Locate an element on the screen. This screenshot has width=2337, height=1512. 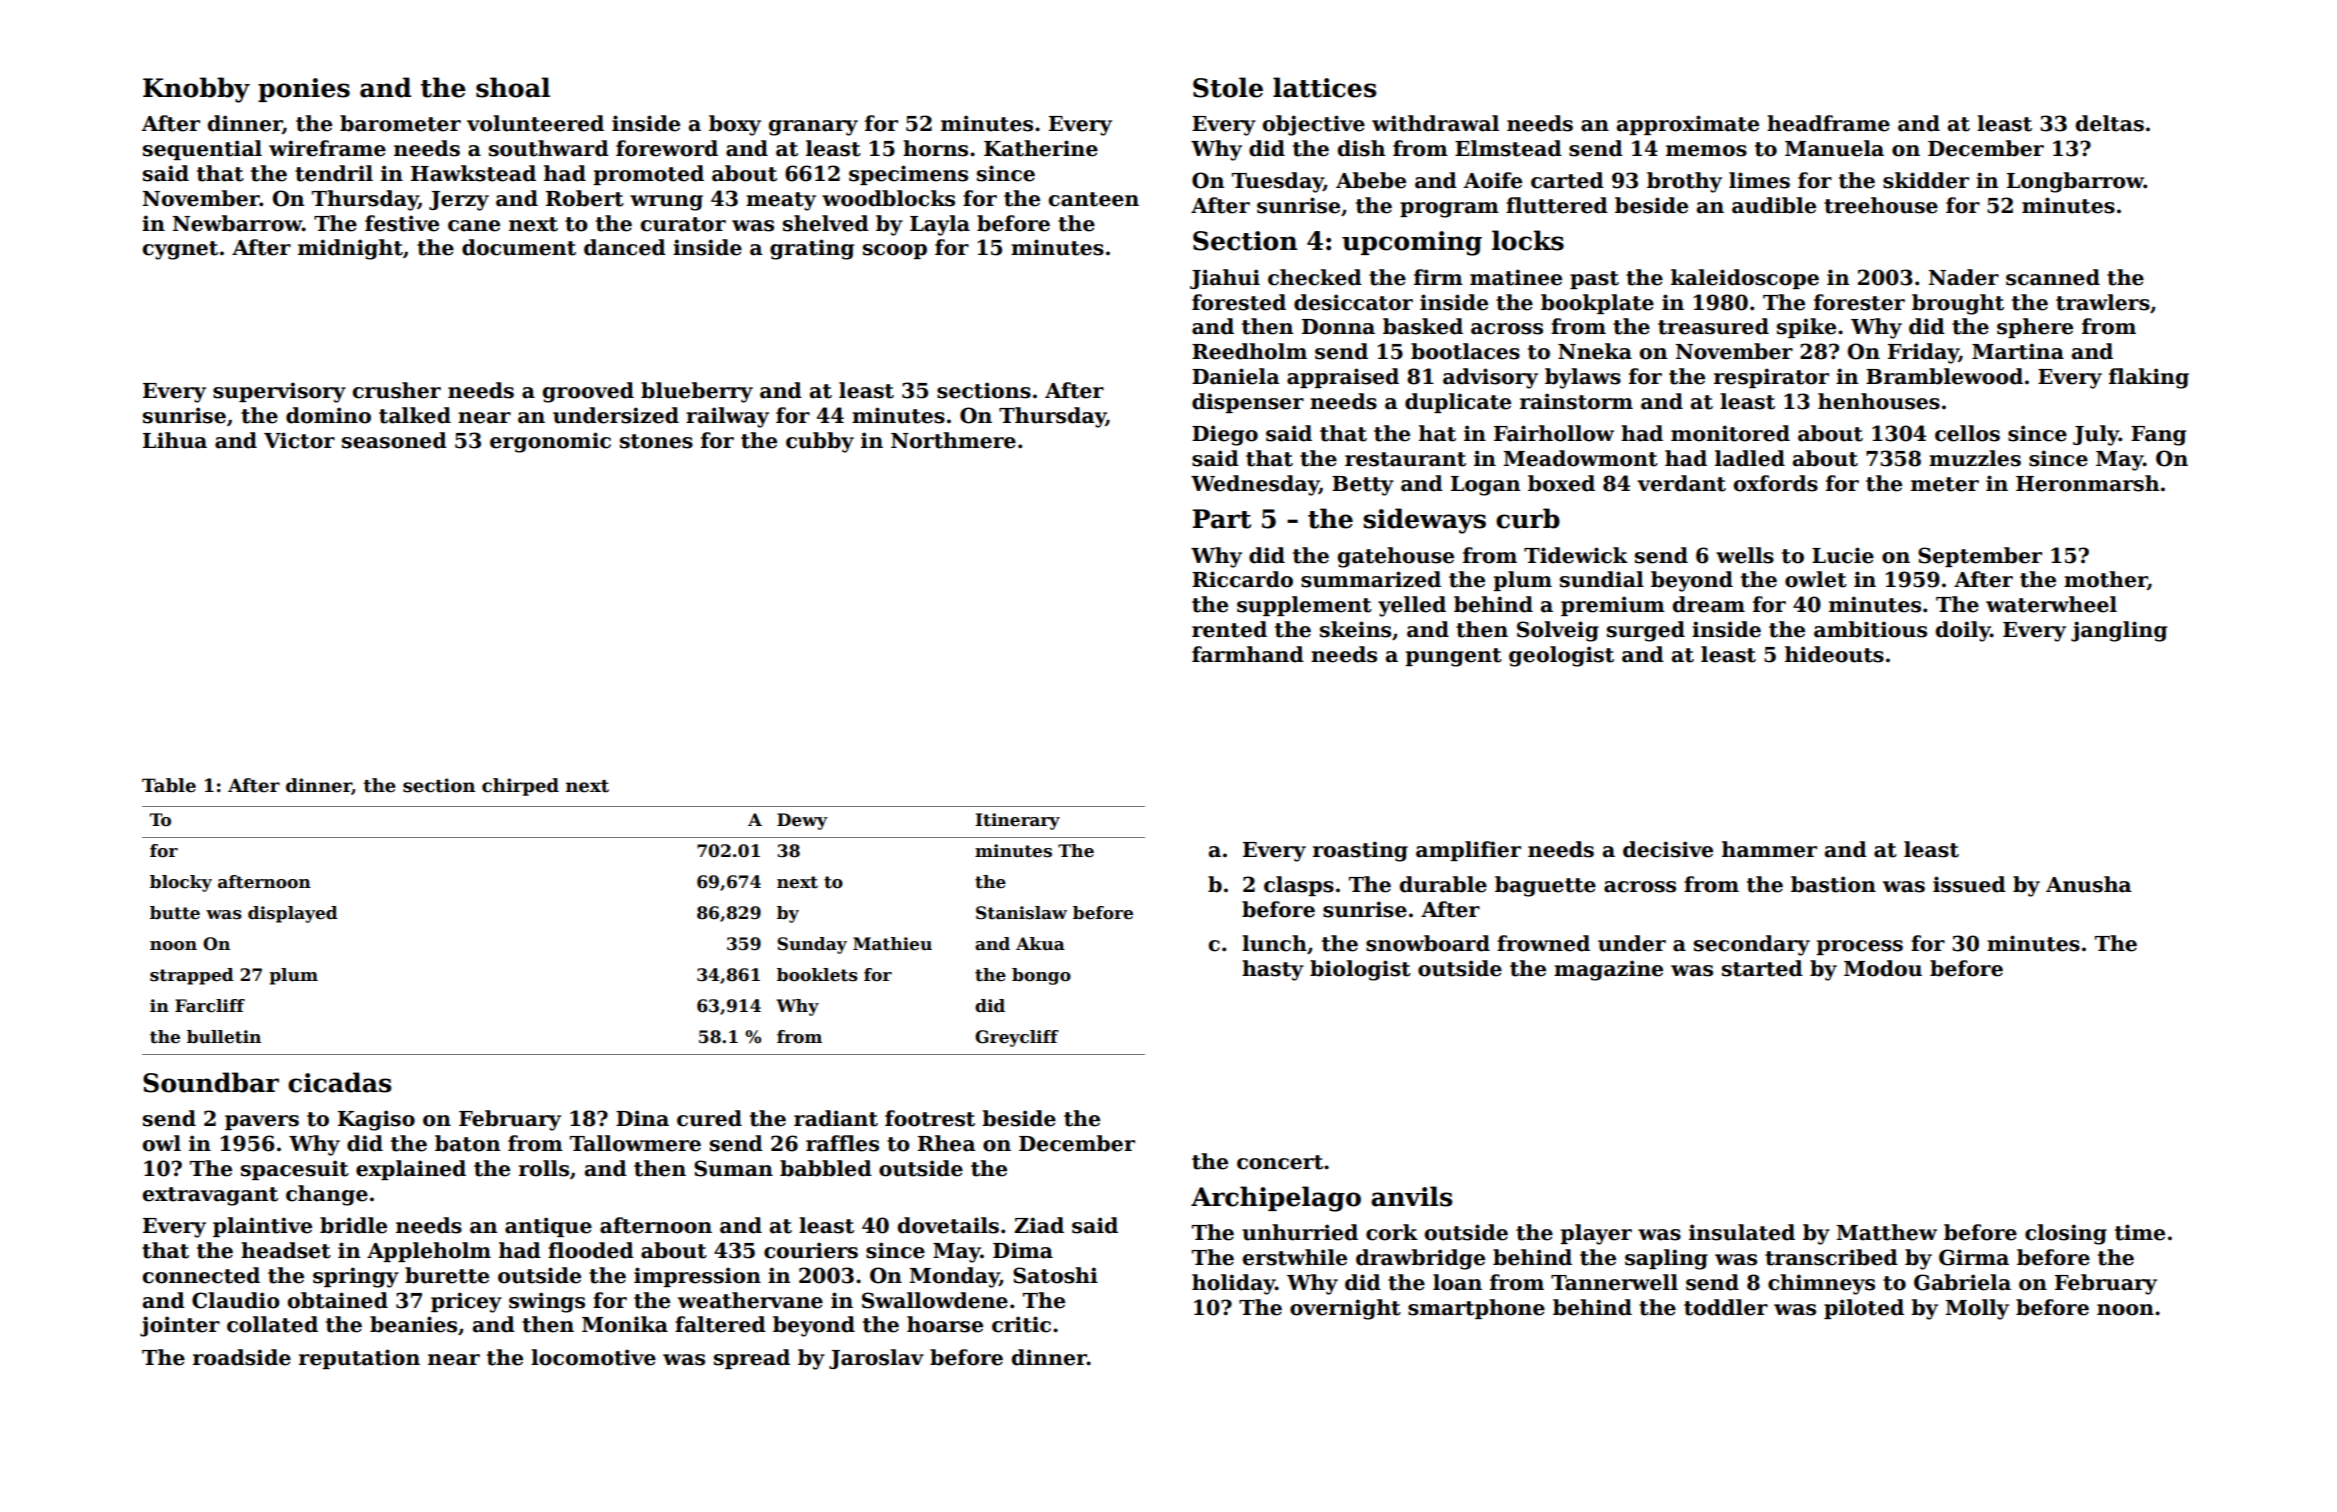
gatehouse is located at coordinates (1396, 557).
